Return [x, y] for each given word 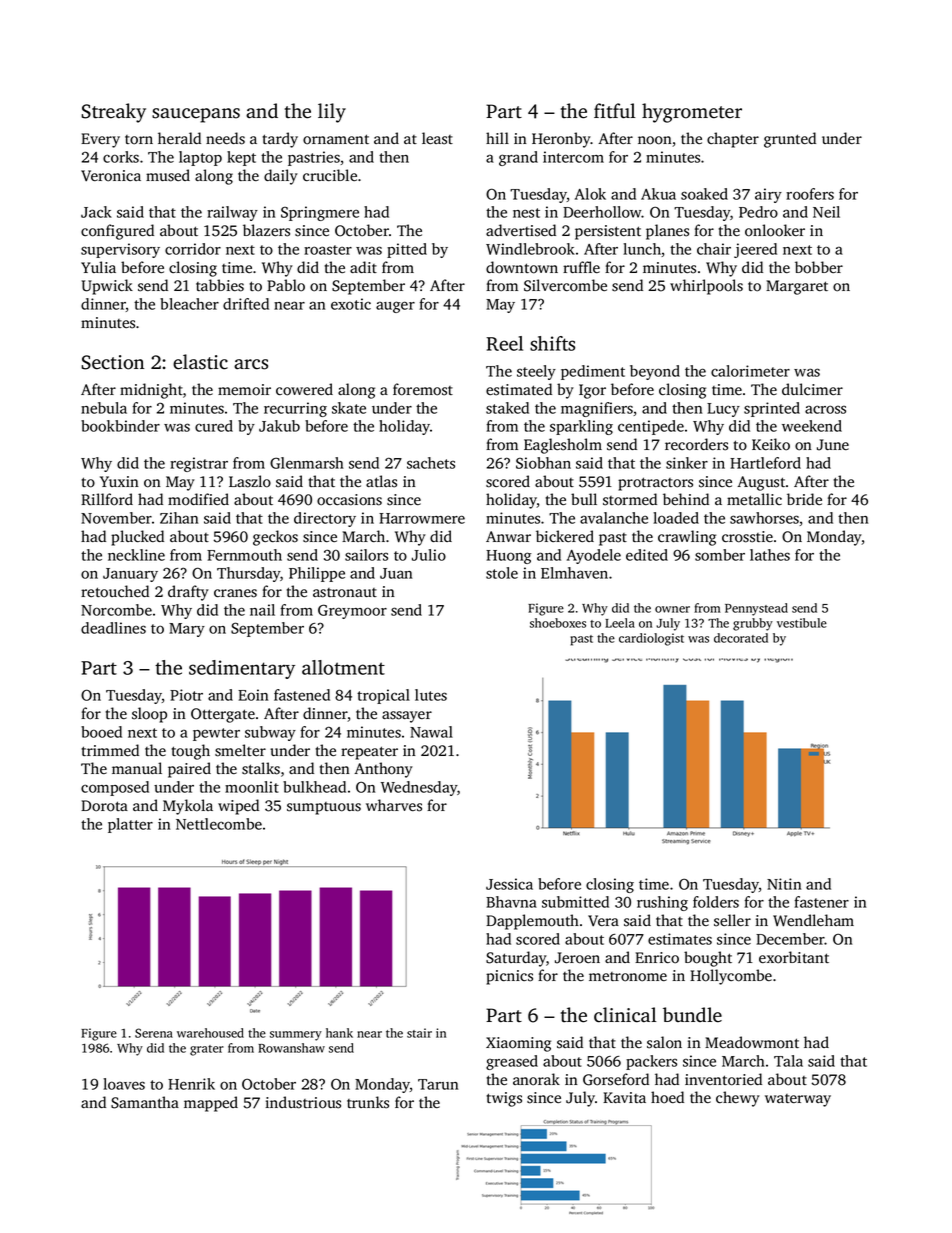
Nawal [431, 732]
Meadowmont [752, 1042]
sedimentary [242, 669]
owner [672, 609]
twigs [504, 1099]
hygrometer [692, 113]
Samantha [145, 1102]
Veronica [111, 176]
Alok [590, 194]
